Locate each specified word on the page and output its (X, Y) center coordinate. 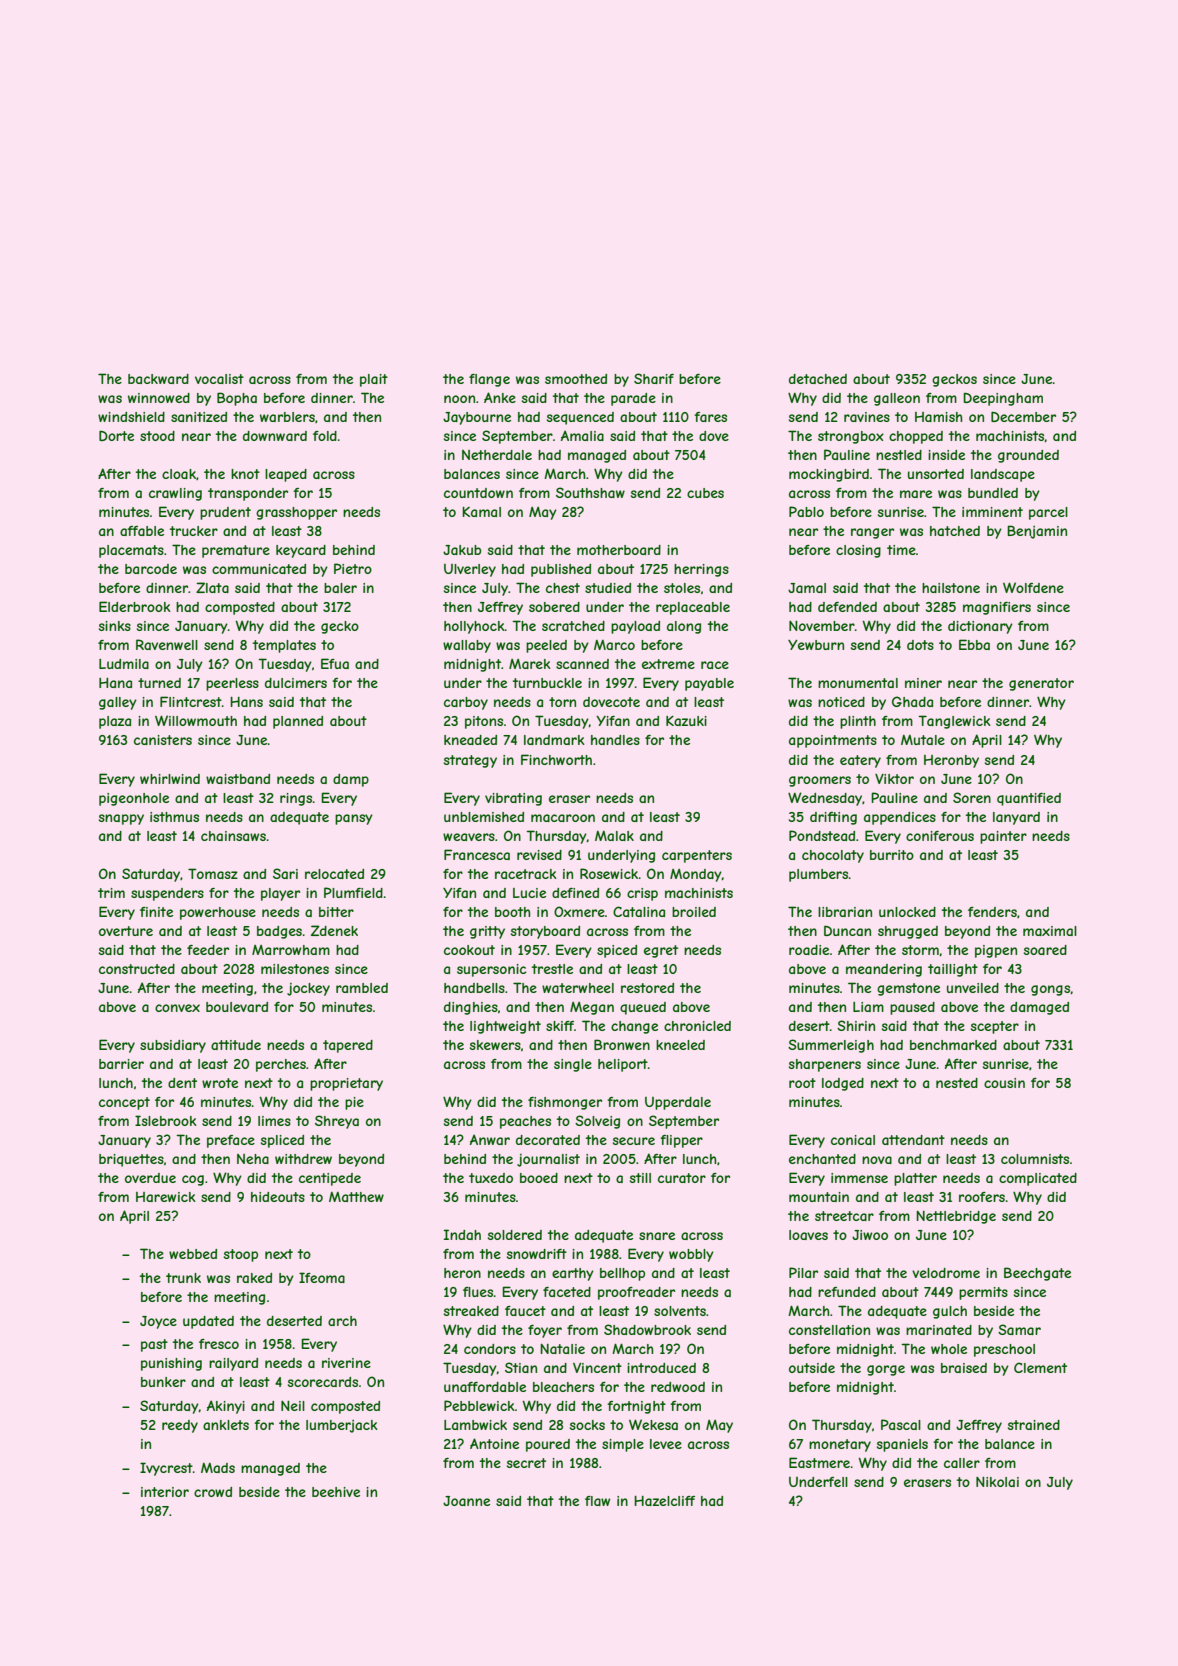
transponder (248, 494)
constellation (829, 1330)
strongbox (851, 437)
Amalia (582, 435)
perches (281, 1065)
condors (490, 1349)
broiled (694, 912)
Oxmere (579, 911)
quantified (1029, 799)
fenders (992, 912)
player (280, 894)
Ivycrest (166, 1469)
